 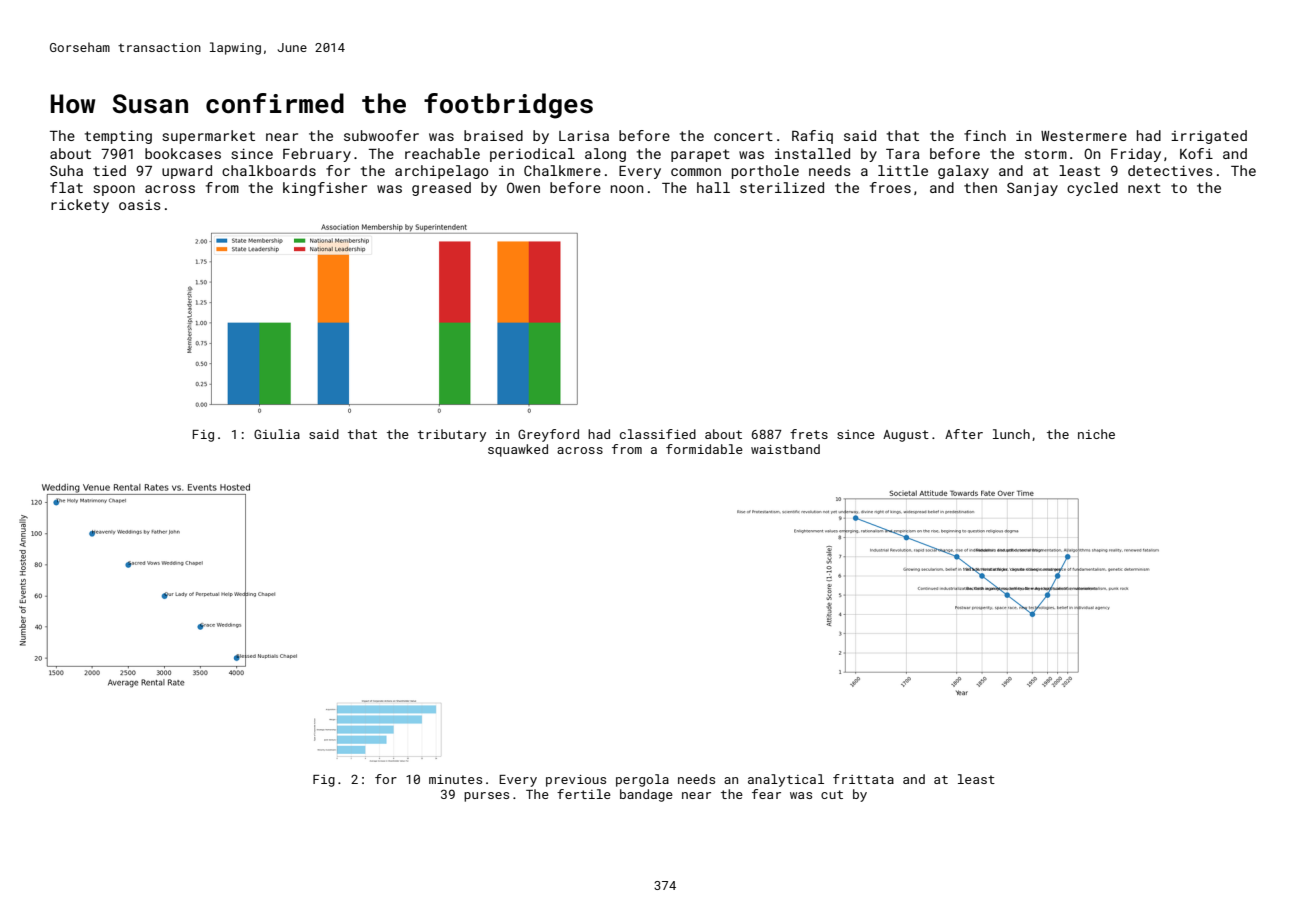 What do you see at coordinates (576, 781) in the screenshot?
I see `previous` at bounding box center [576, 781].
